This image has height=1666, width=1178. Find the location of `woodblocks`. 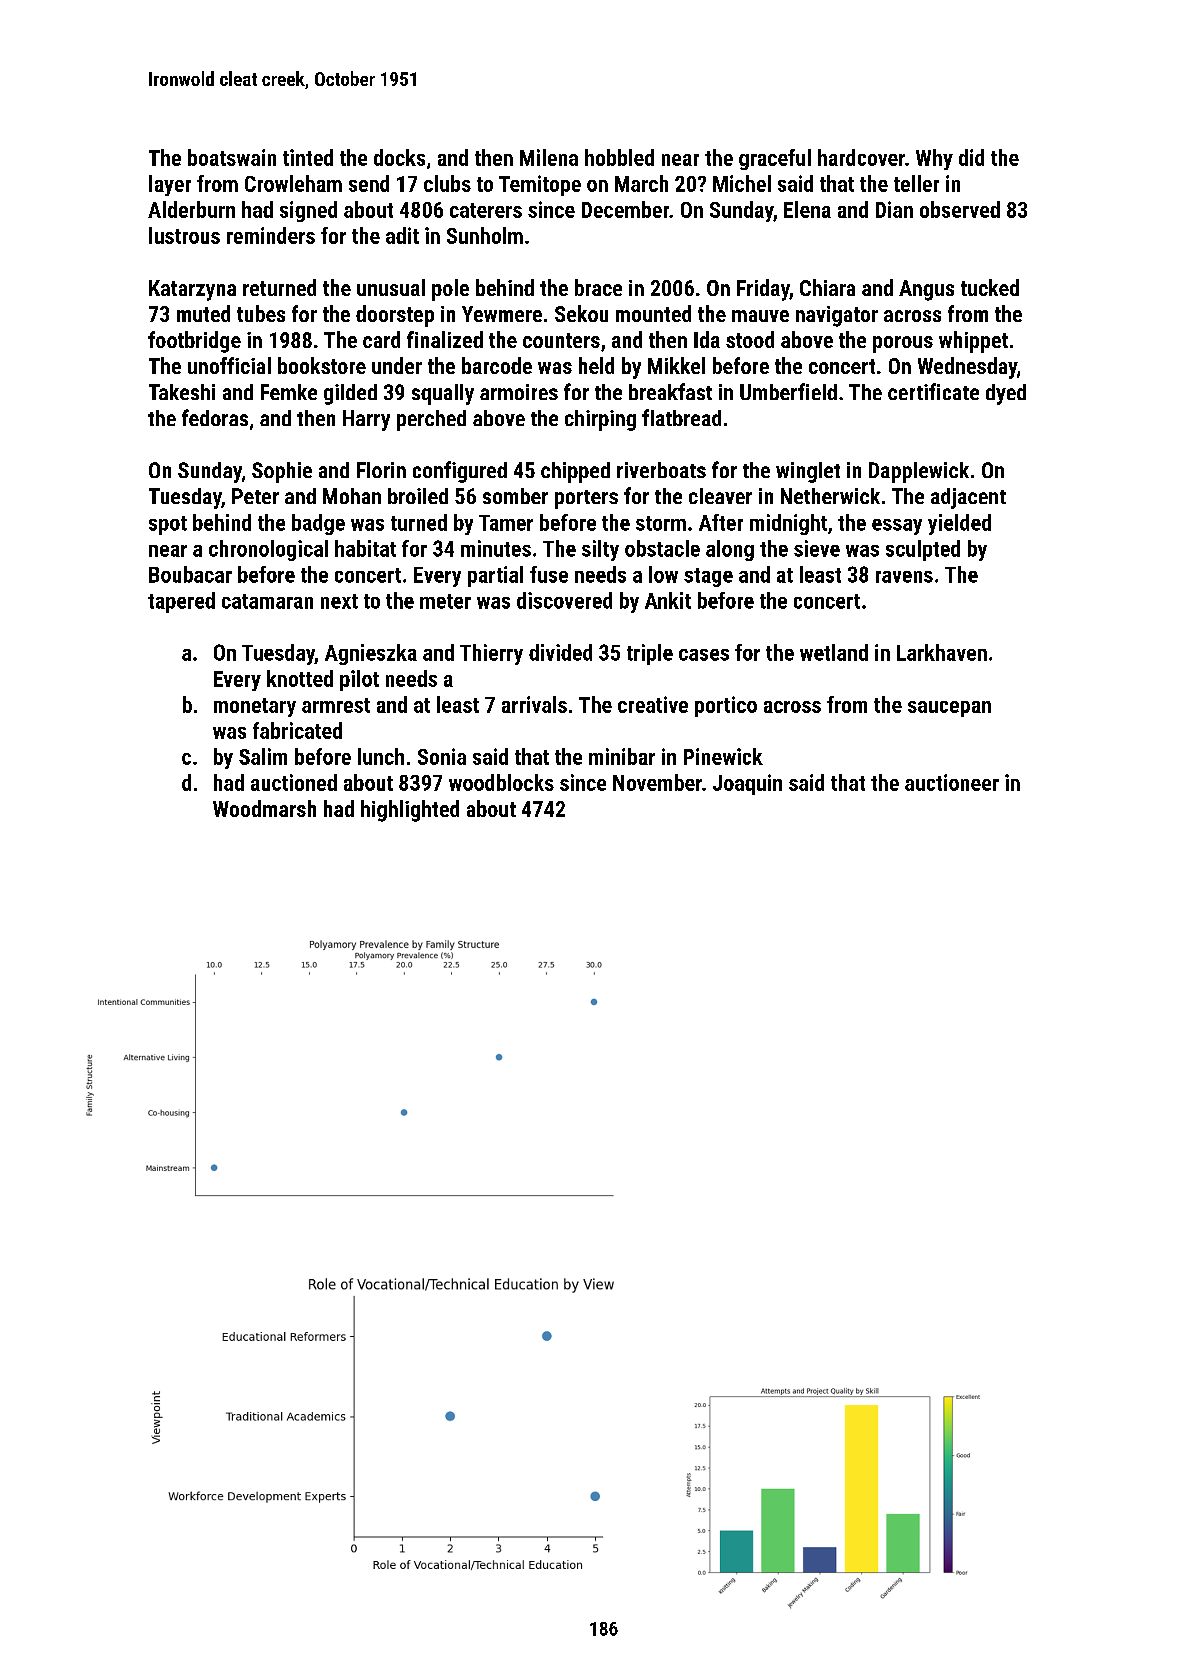

woodblocks is located at coordinates (501, 782).
